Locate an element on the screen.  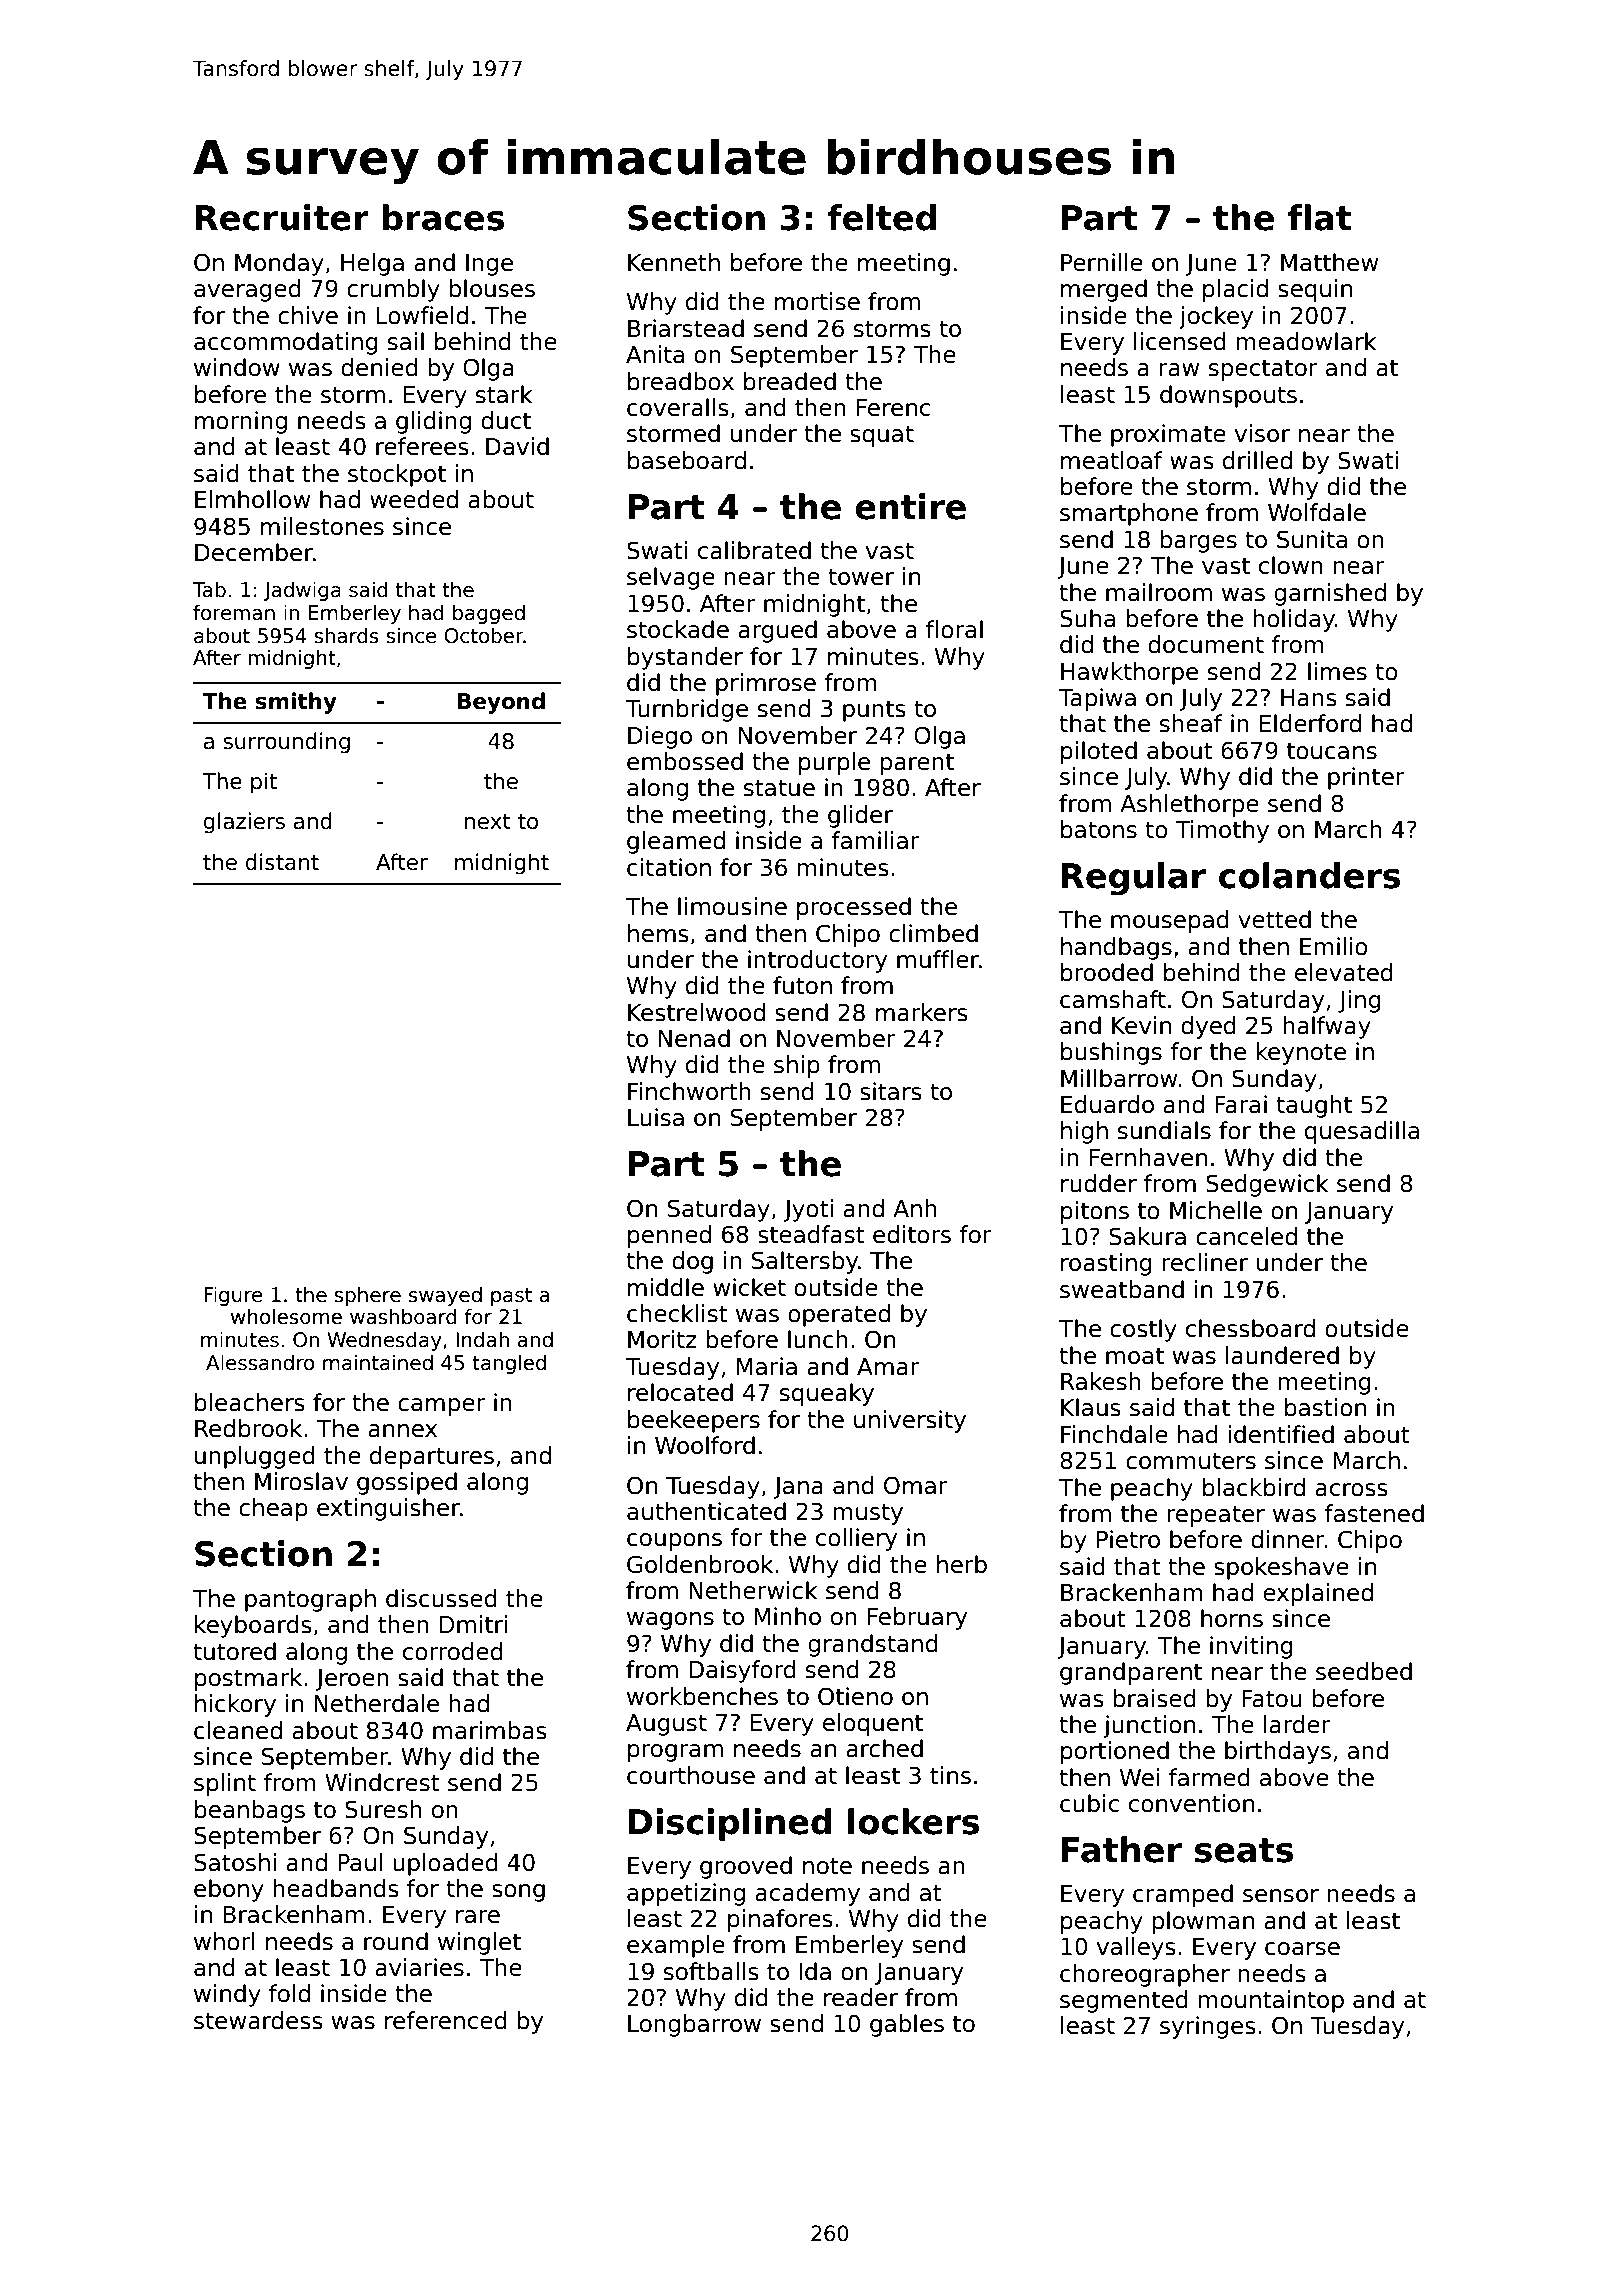
Luisa is located at coordinates (656, 1117).
